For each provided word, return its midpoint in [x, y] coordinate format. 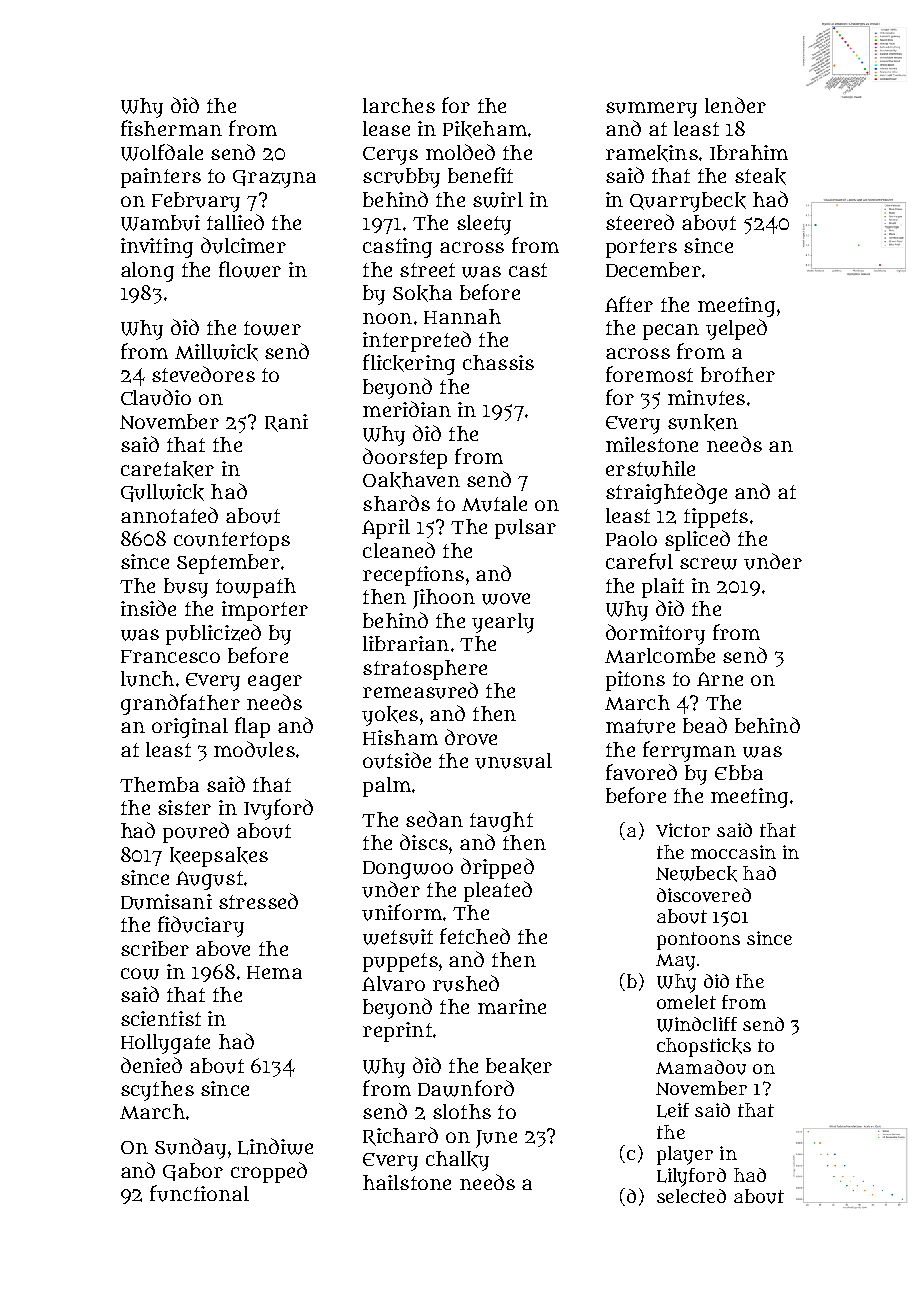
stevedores [203, 374]
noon [387, 318]
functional [199, 1193]
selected [691, 1196]
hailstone [407, 1182]
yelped [736, 329]
